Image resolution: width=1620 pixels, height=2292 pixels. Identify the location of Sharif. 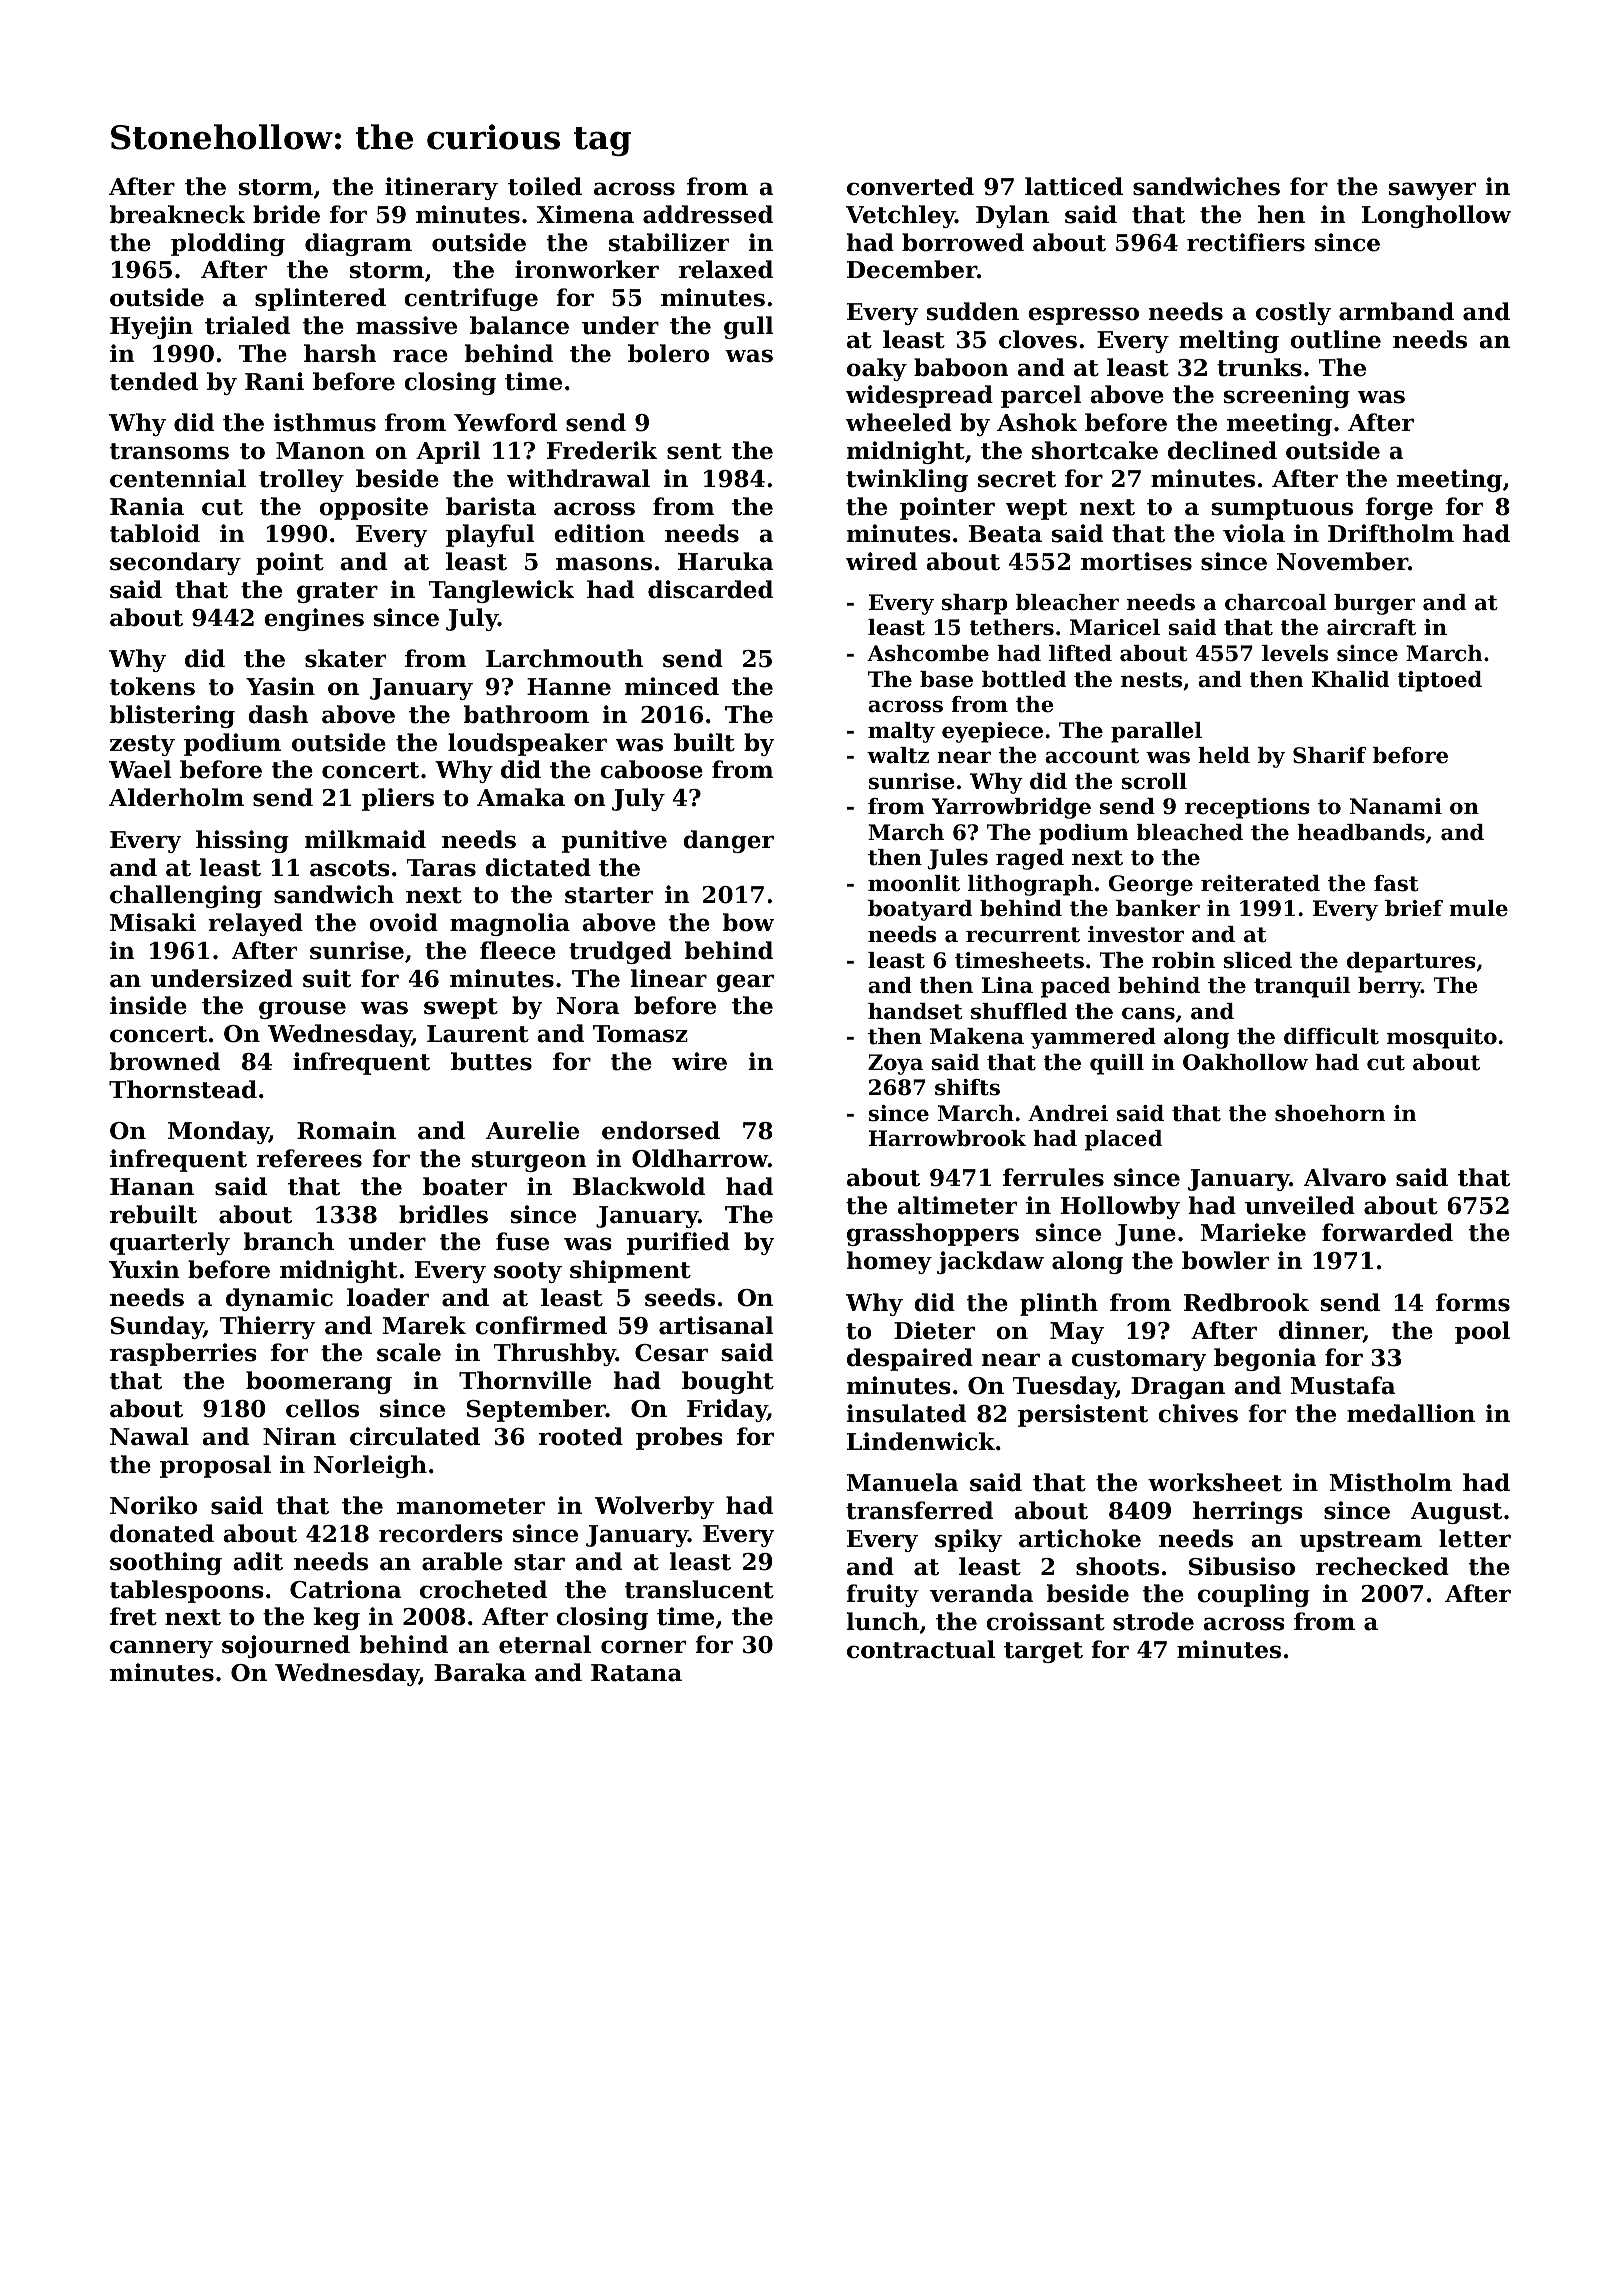
(1330, 755).
